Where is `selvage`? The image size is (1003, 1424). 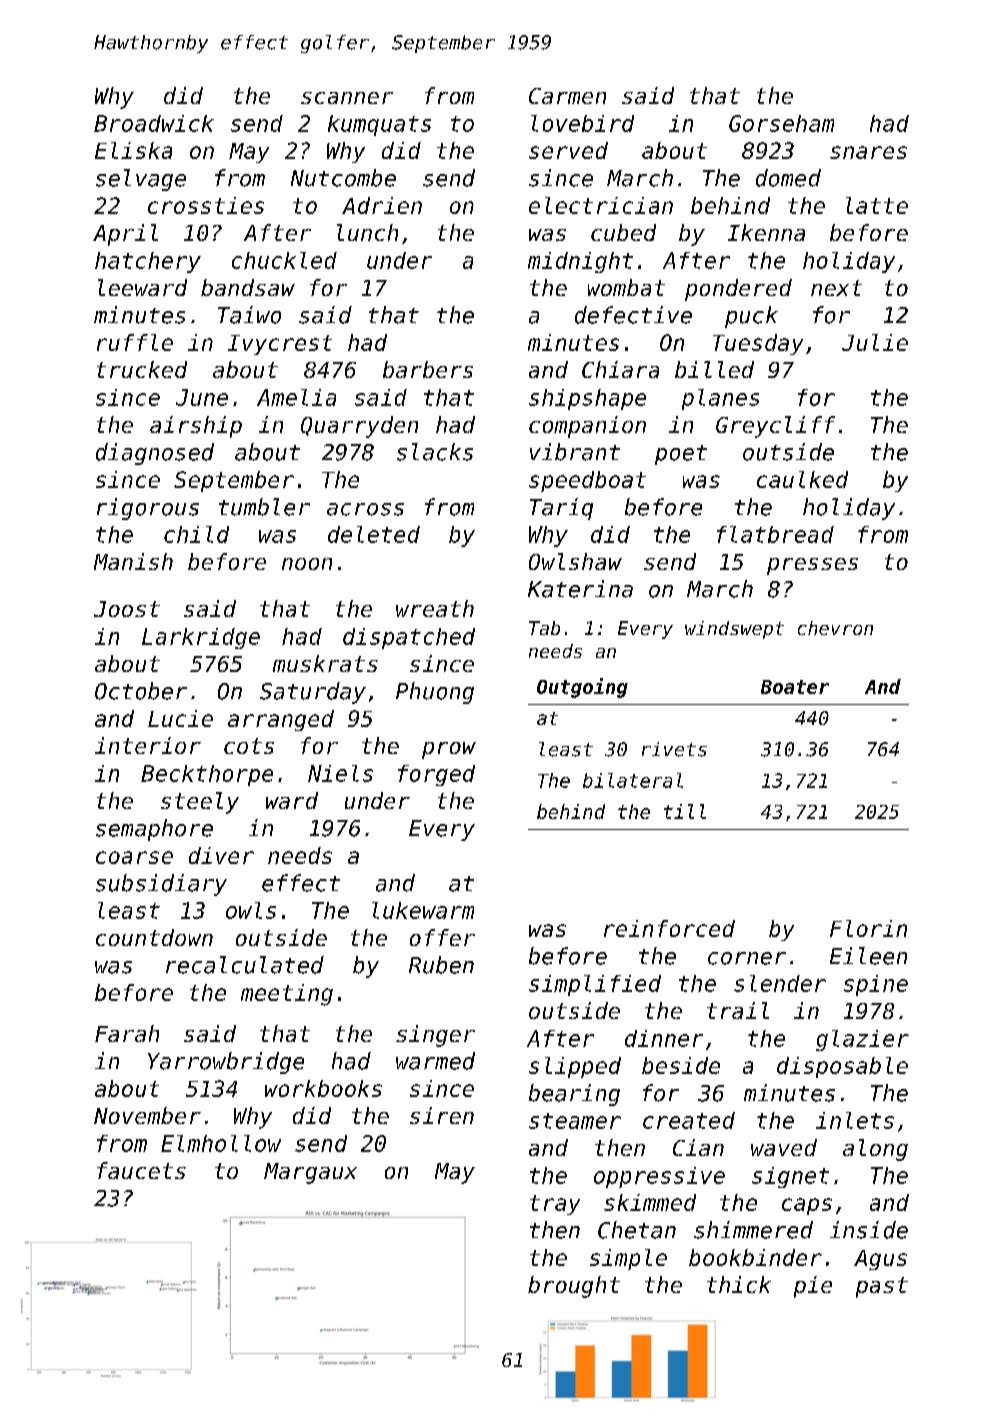
selvage is located at coordinates (141, 180).
